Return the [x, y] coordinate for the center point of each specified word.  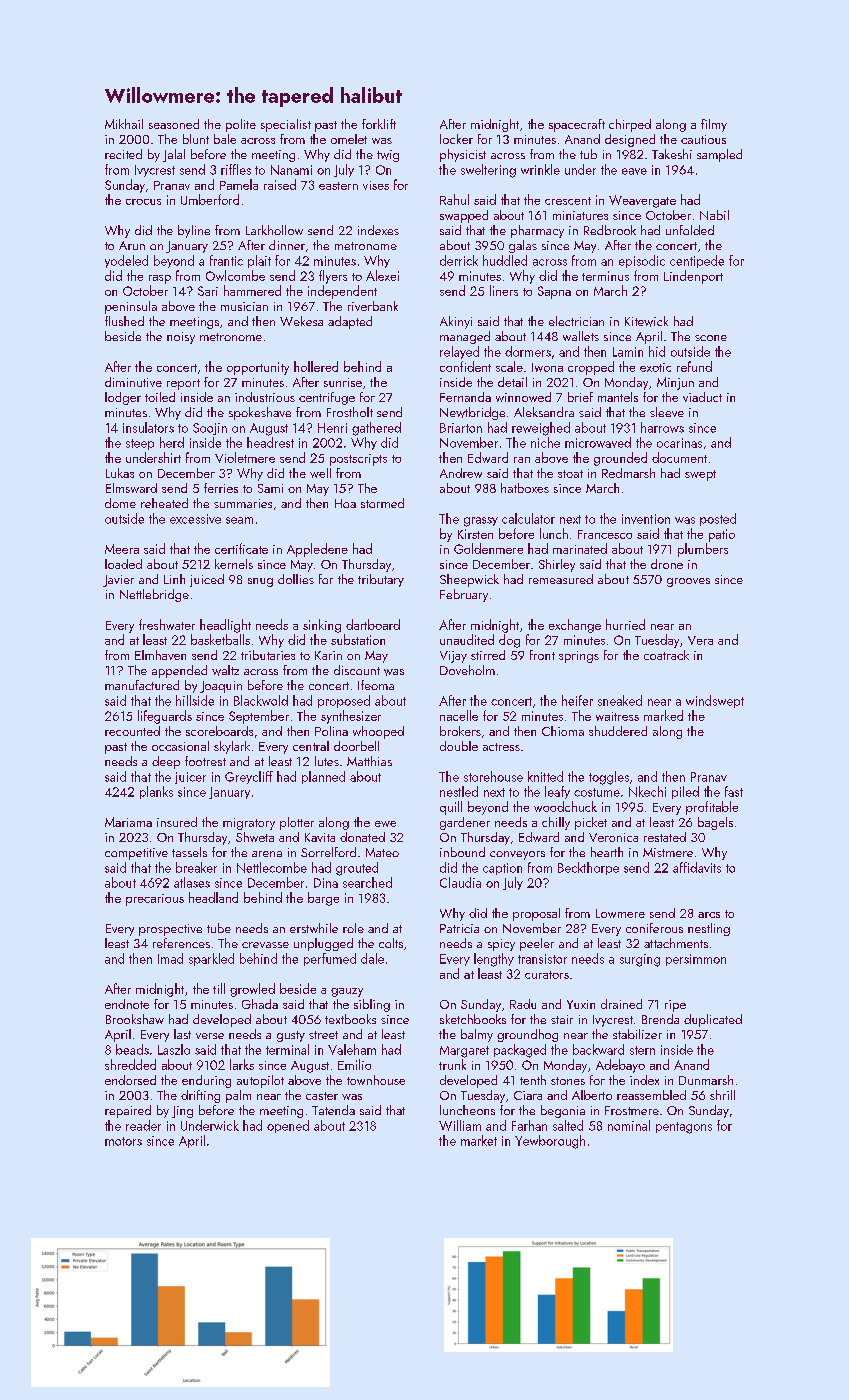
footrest [205, 761]
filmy [714, 125]
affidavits [697, 867]
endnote [127, 1004]
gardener [465, 823]
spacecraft [577, 125]
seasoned [174, 124]
